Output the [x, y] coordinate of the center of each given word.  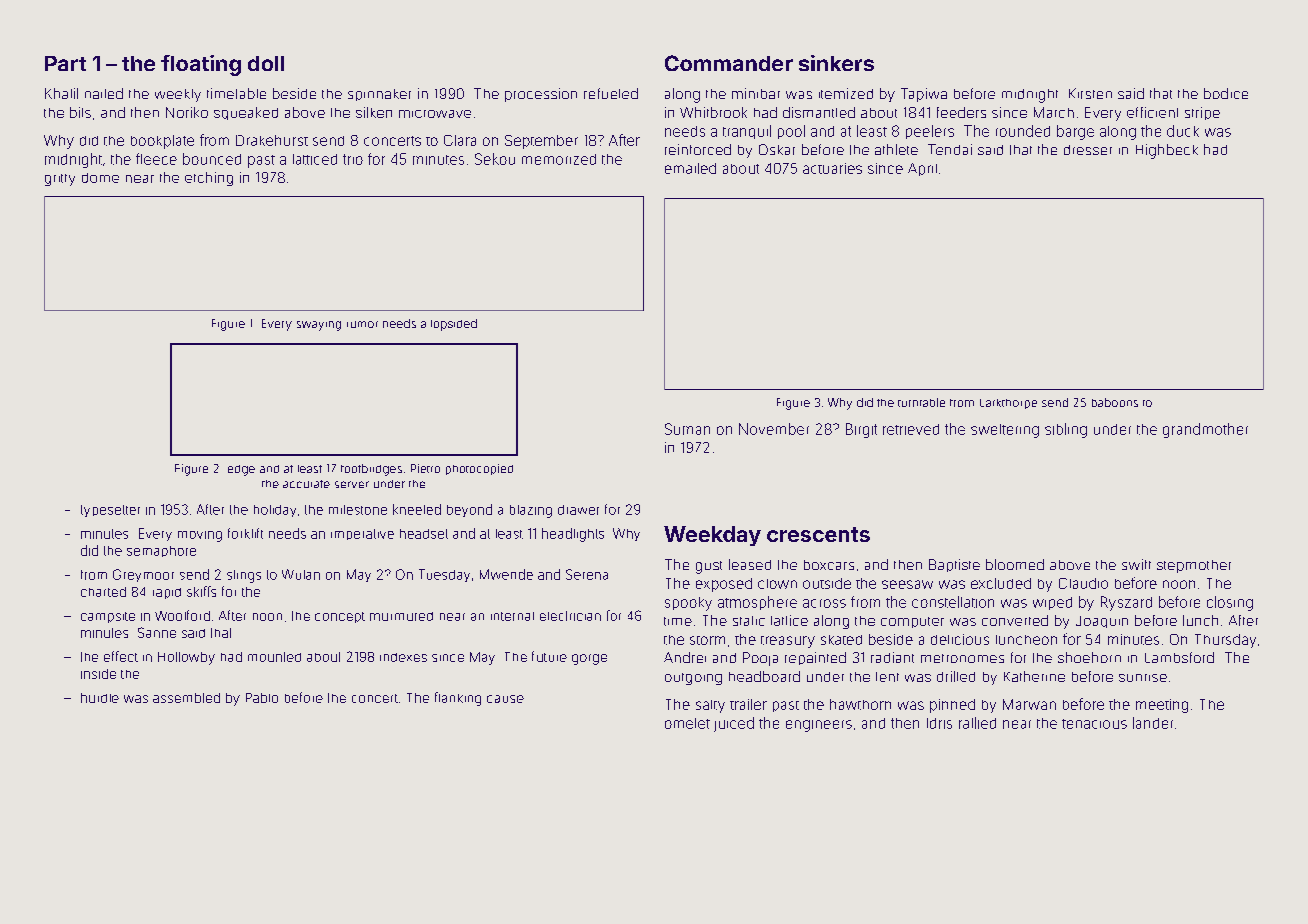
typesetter [110, 511]
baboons [1115, 402]
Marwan [1029, 704]
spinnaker [379, 95]
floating [201, 65]
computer [912, 622]
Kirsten [1090, 93]
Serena [587, 574]
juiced [734, 724]
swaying [319, 326]
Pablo [262, 698]
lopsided [454, 325]
